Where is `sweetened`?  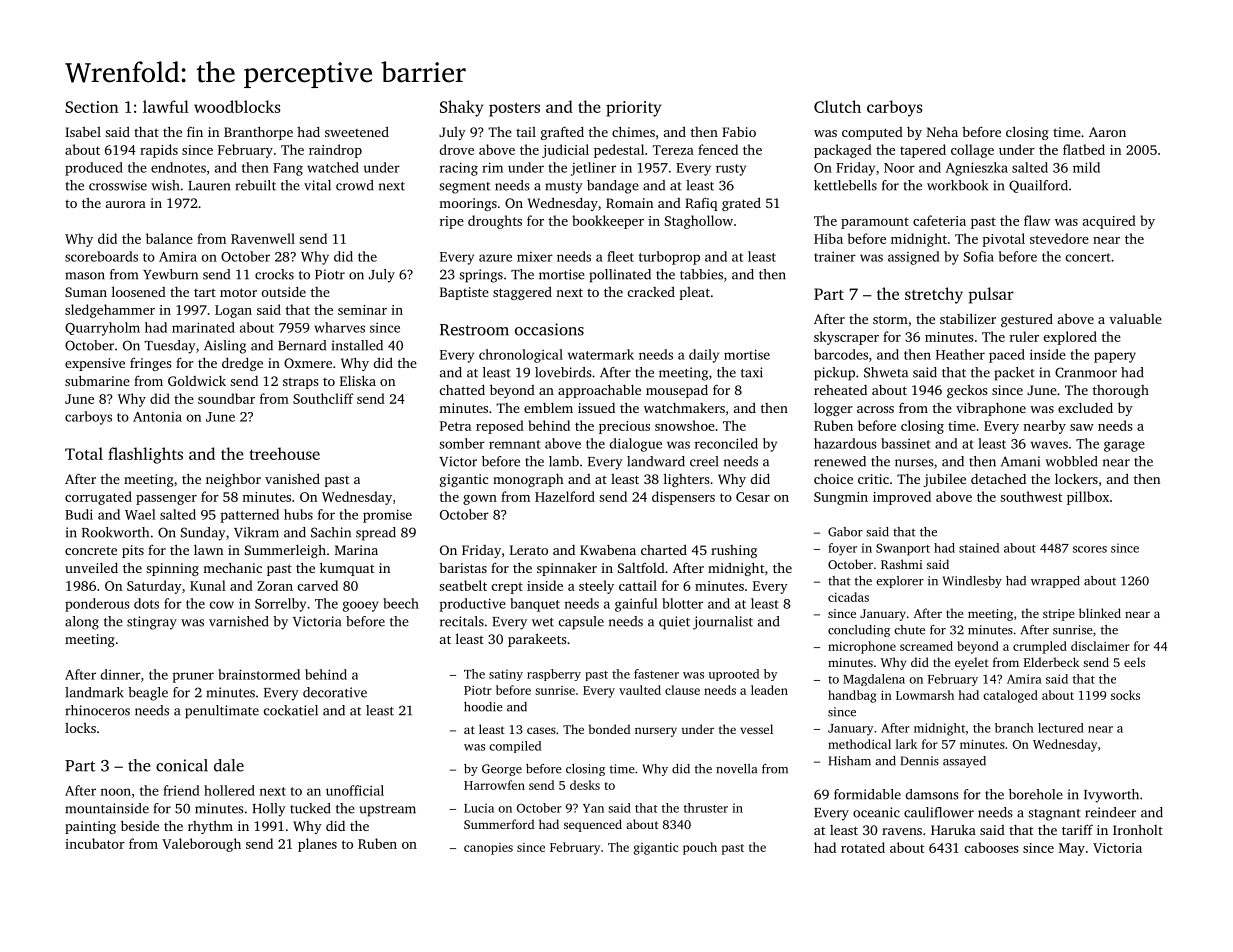 sweetened is located at coordinates (357, 131).
